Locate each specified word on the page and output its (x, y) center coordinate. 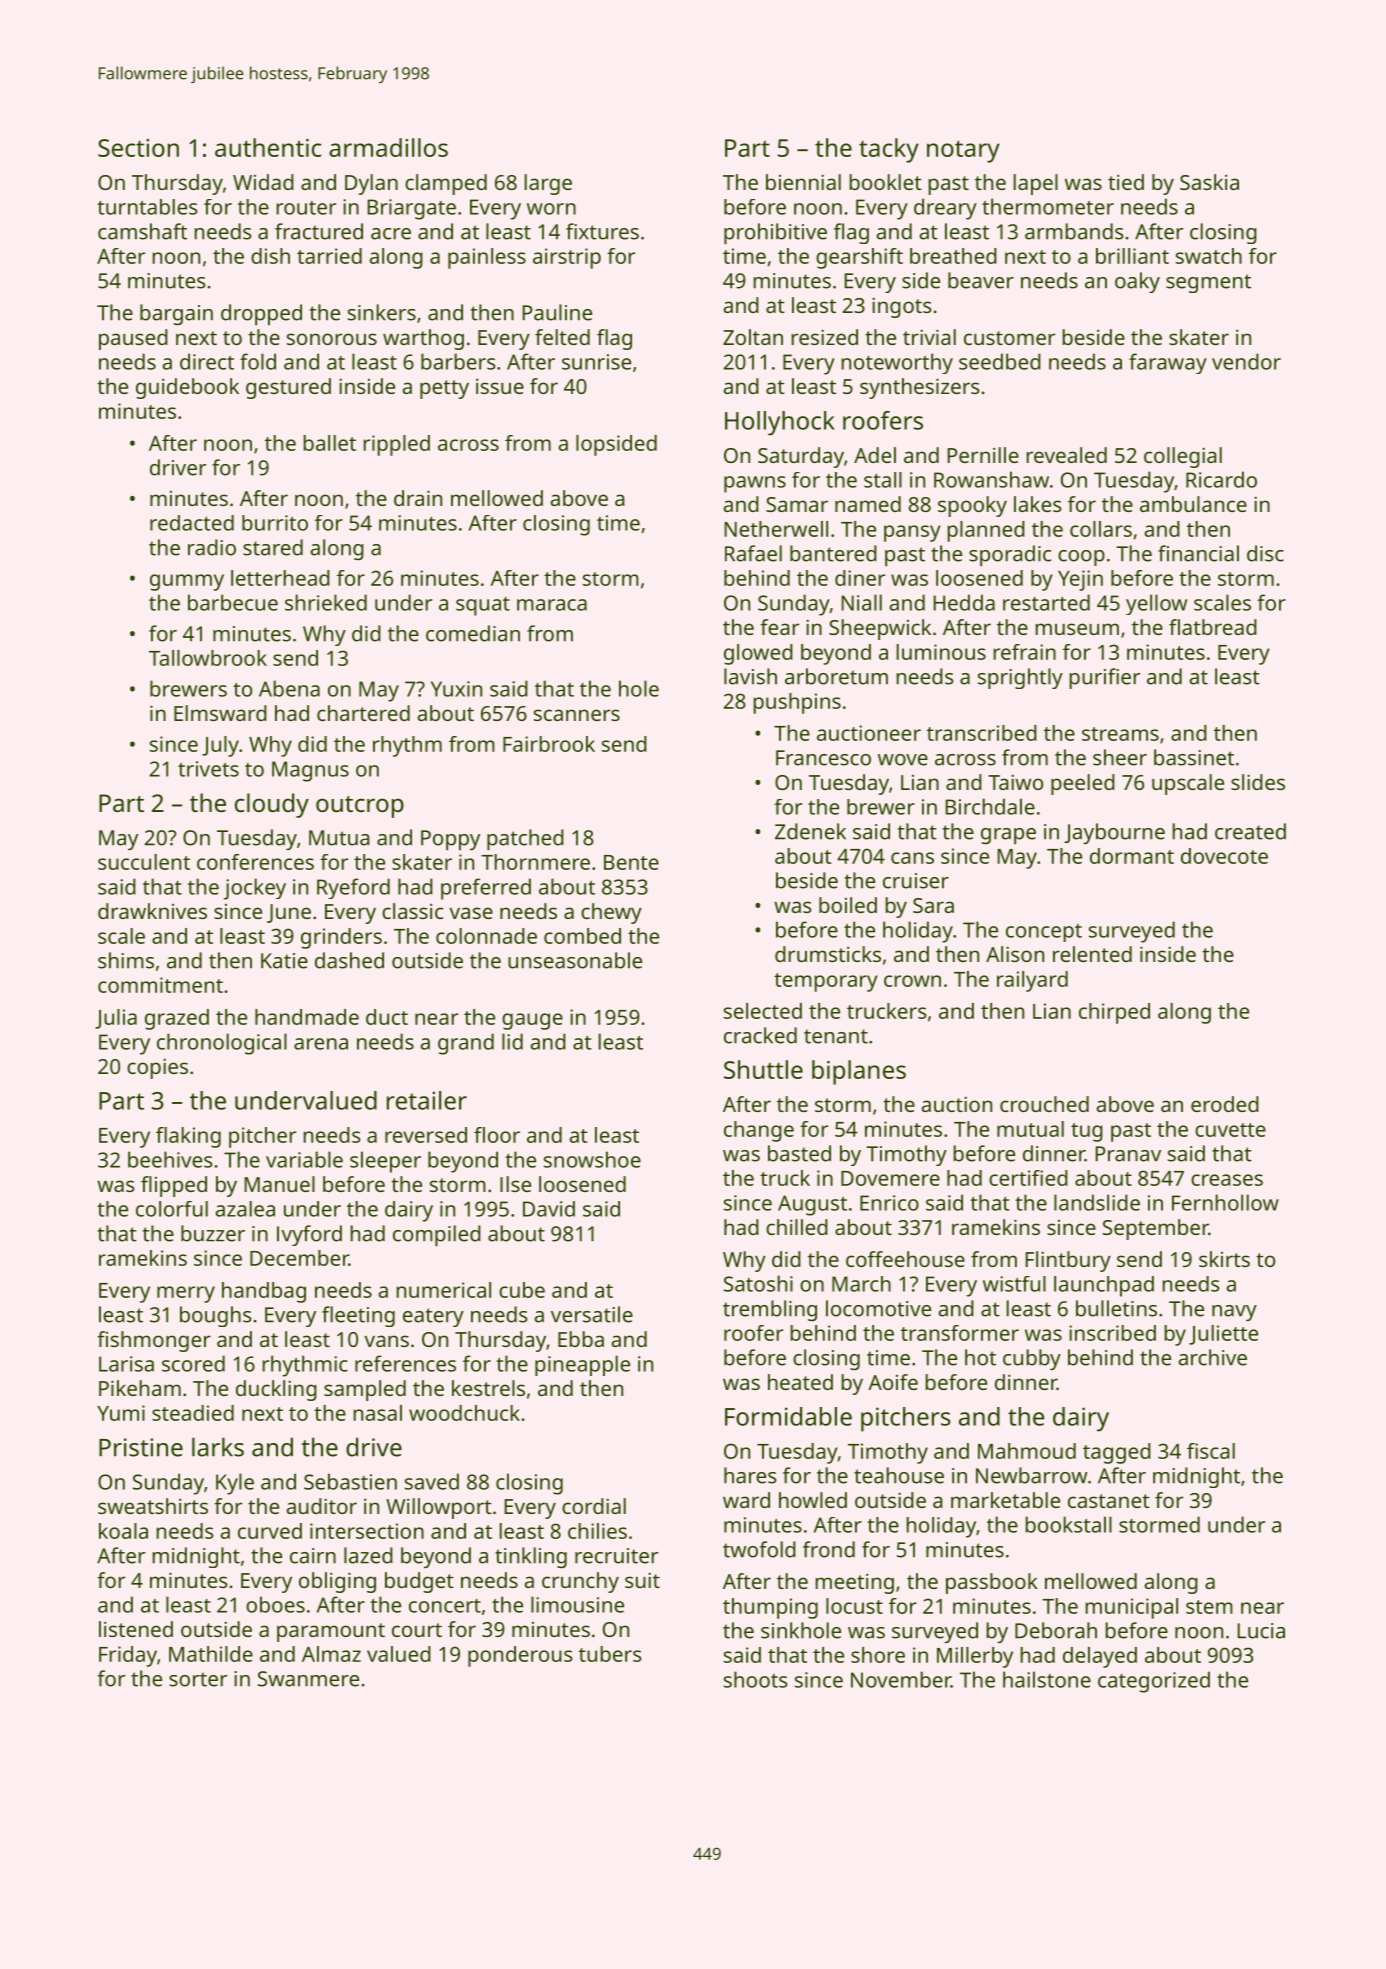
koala (123, 1531)
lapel (1036, 184)
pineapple (582, 1365)
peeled (1083, 784)
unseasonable (575, 960)
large (548, 184)
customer (1009, 338)
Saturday (801, 457)
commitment (160, 985)
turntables (147, 207)
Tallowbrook (208, 658)
